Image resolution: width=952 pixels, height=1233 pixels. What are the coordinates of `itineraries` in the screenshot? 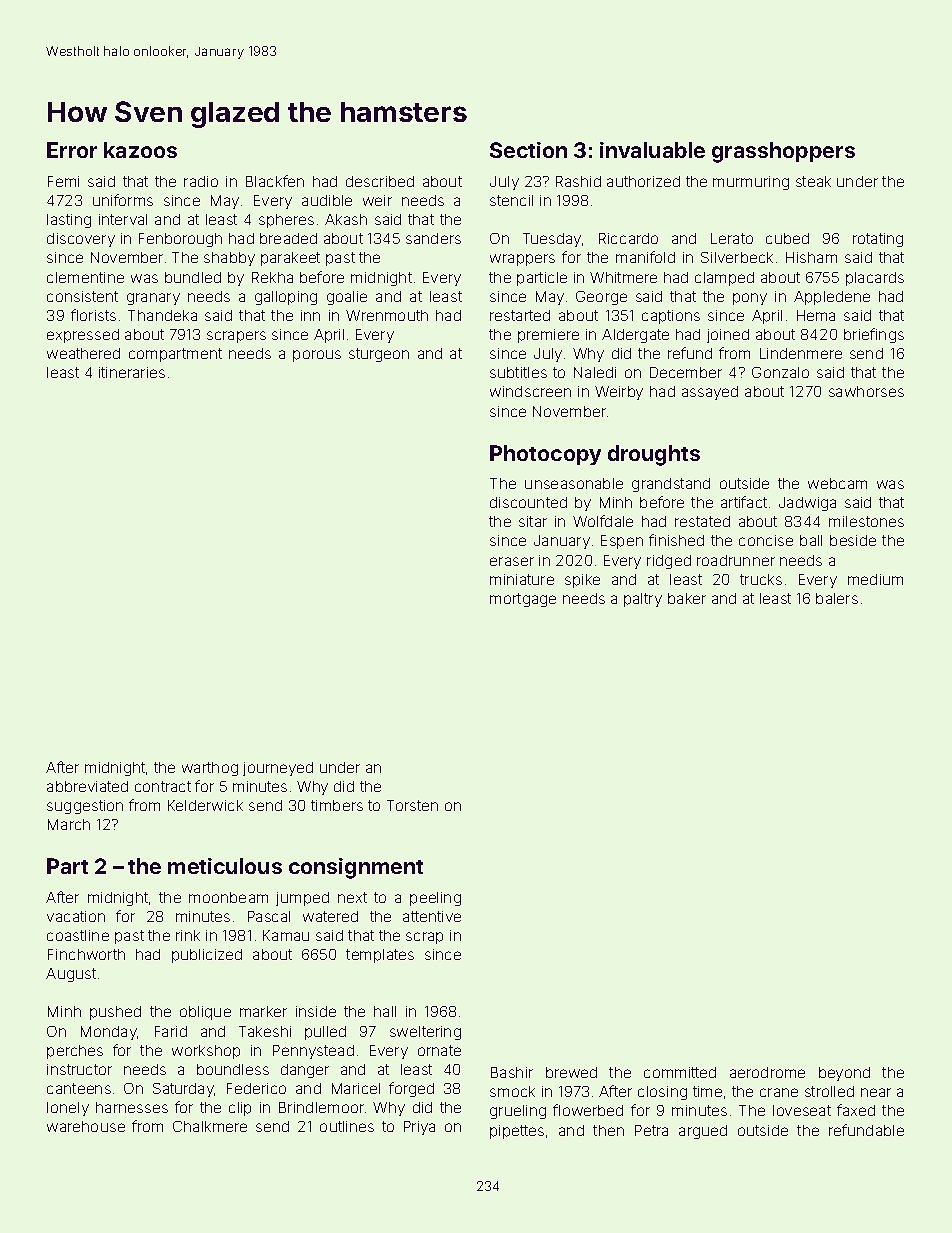 It's located at (132, 372).
